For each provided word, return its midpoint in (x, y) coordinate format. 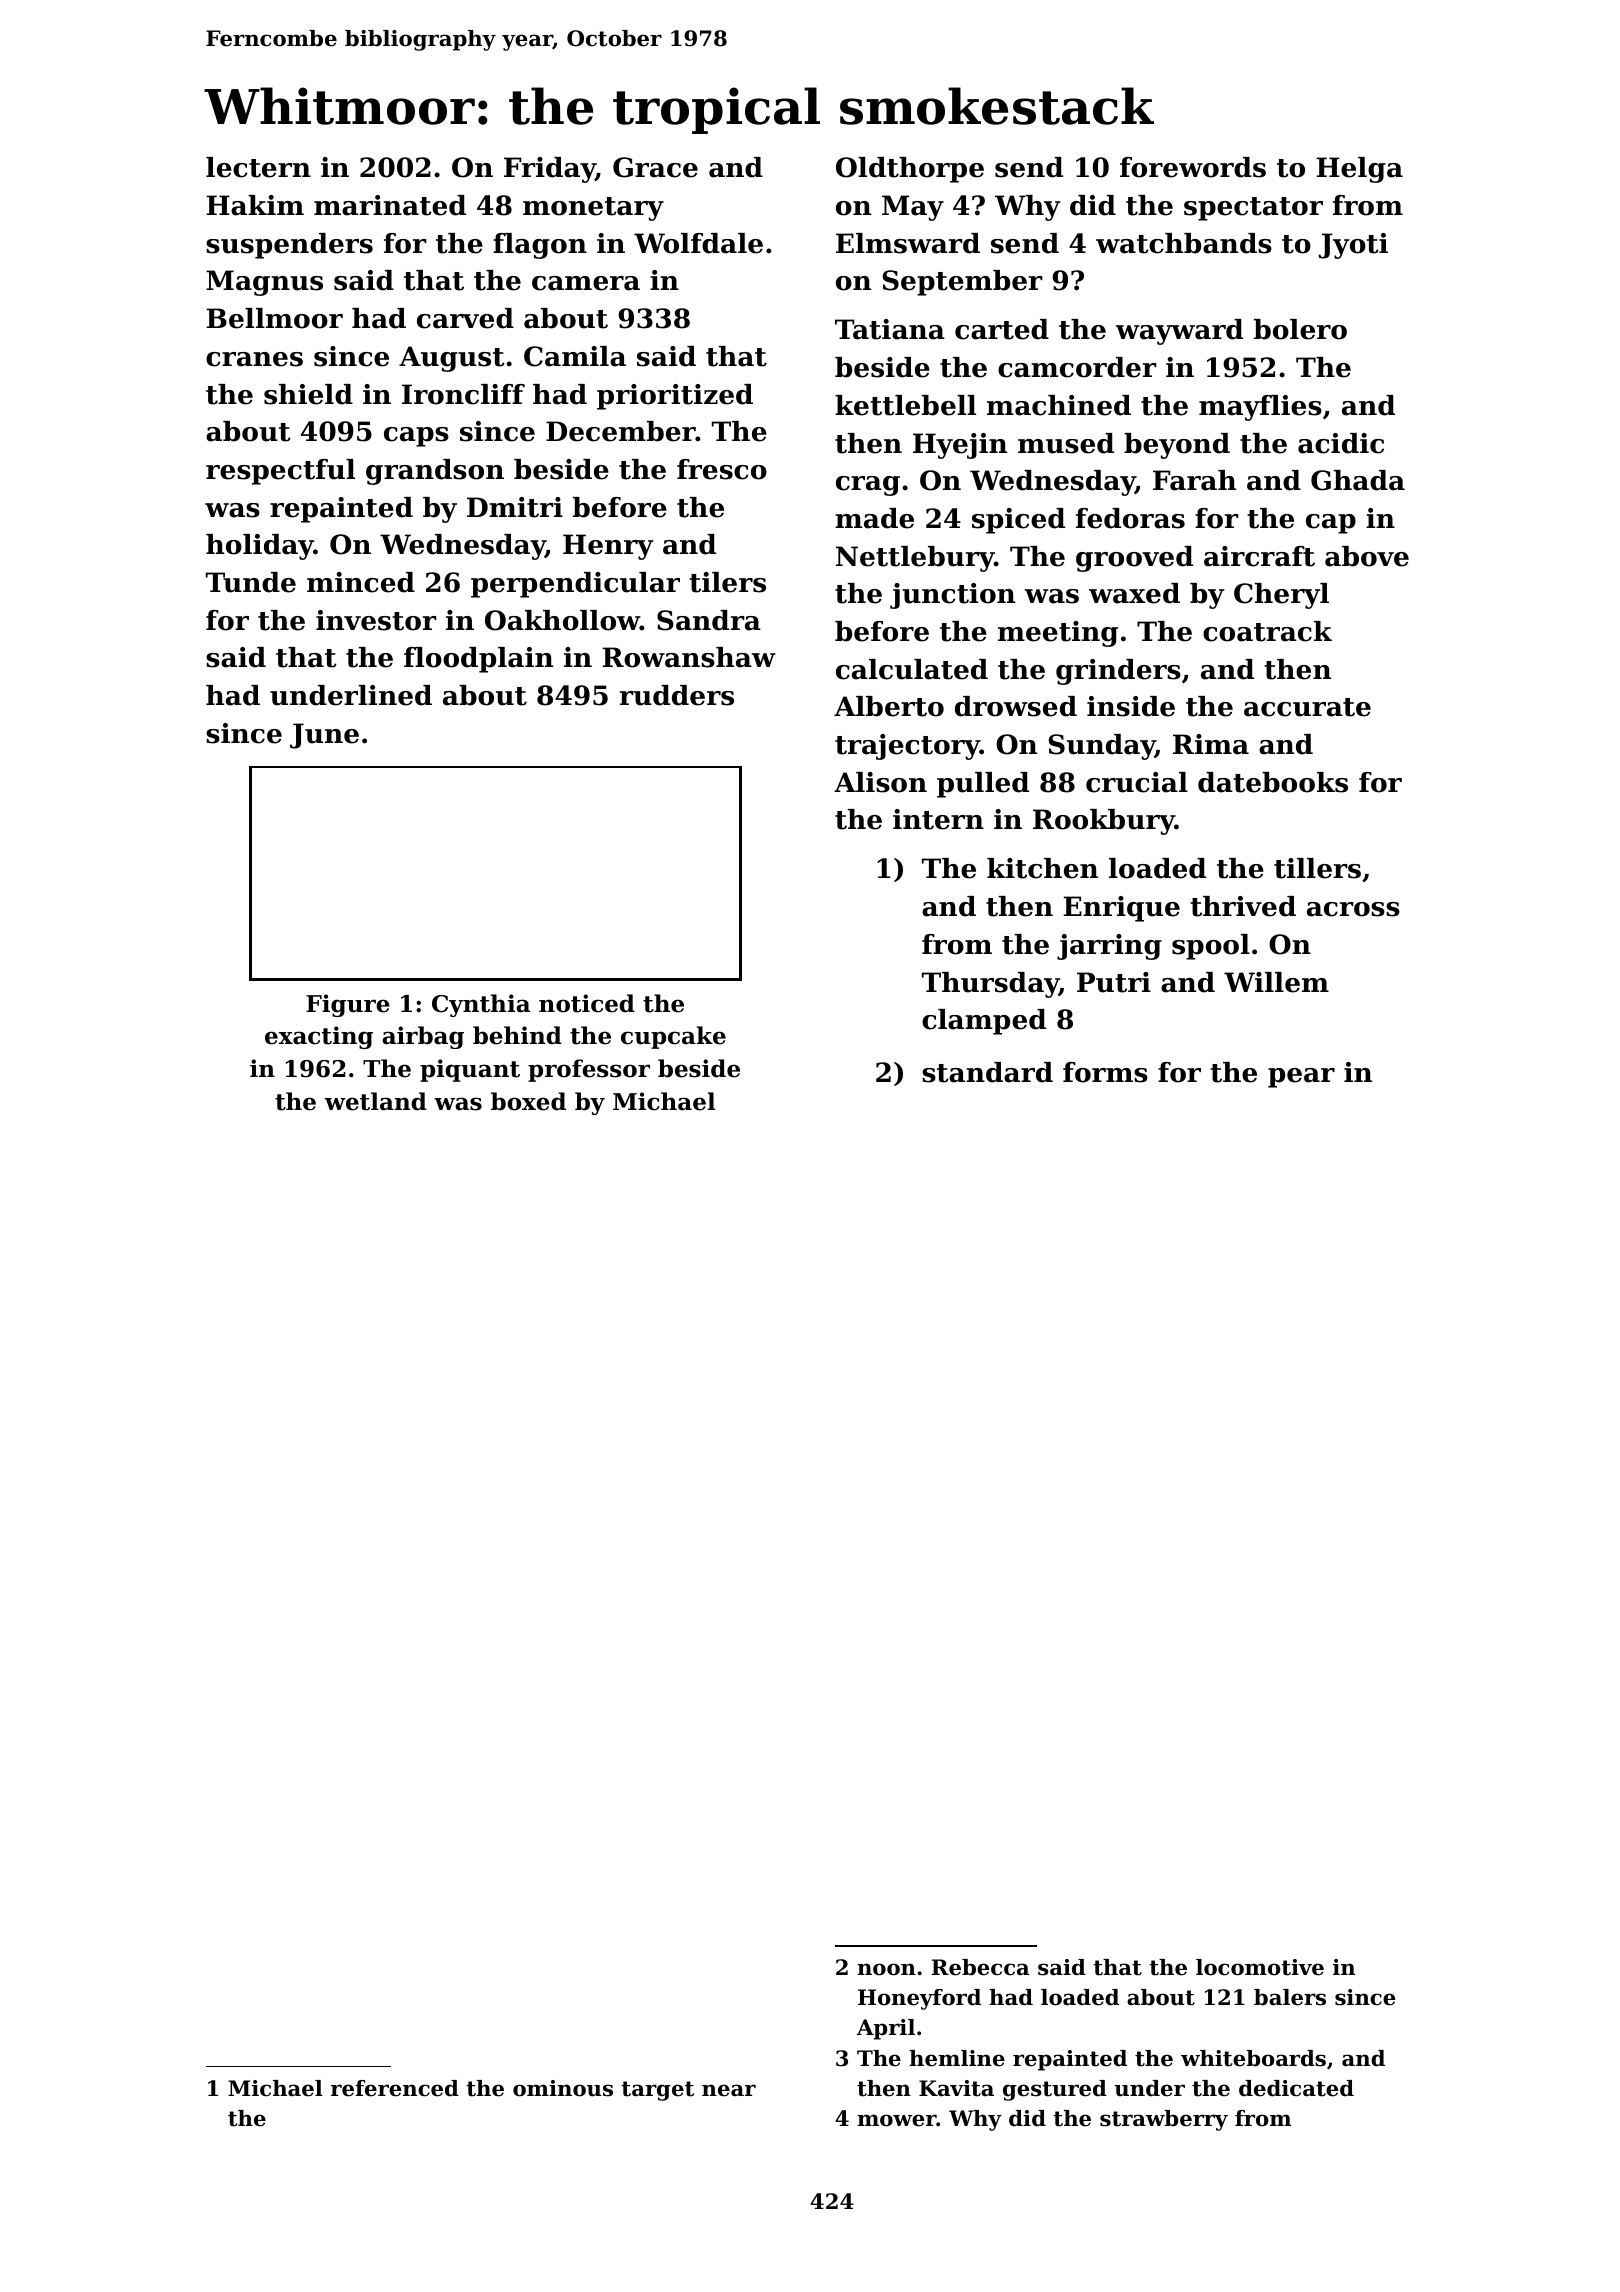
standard (987, 1072)
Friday (550, 170)
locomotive (1260, 1967)
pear (1301, 1078)
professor (589, 1070)
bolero (1300, 329)
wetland (376, 1101)
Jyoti (1353, 246)
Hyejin (960, 446)
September (963, 283)
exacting (319, 1037)
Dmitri (515, 507)
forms (1105, 1072)
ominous (563, 2088)
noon (886, 1969)
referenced (395, 2088)
